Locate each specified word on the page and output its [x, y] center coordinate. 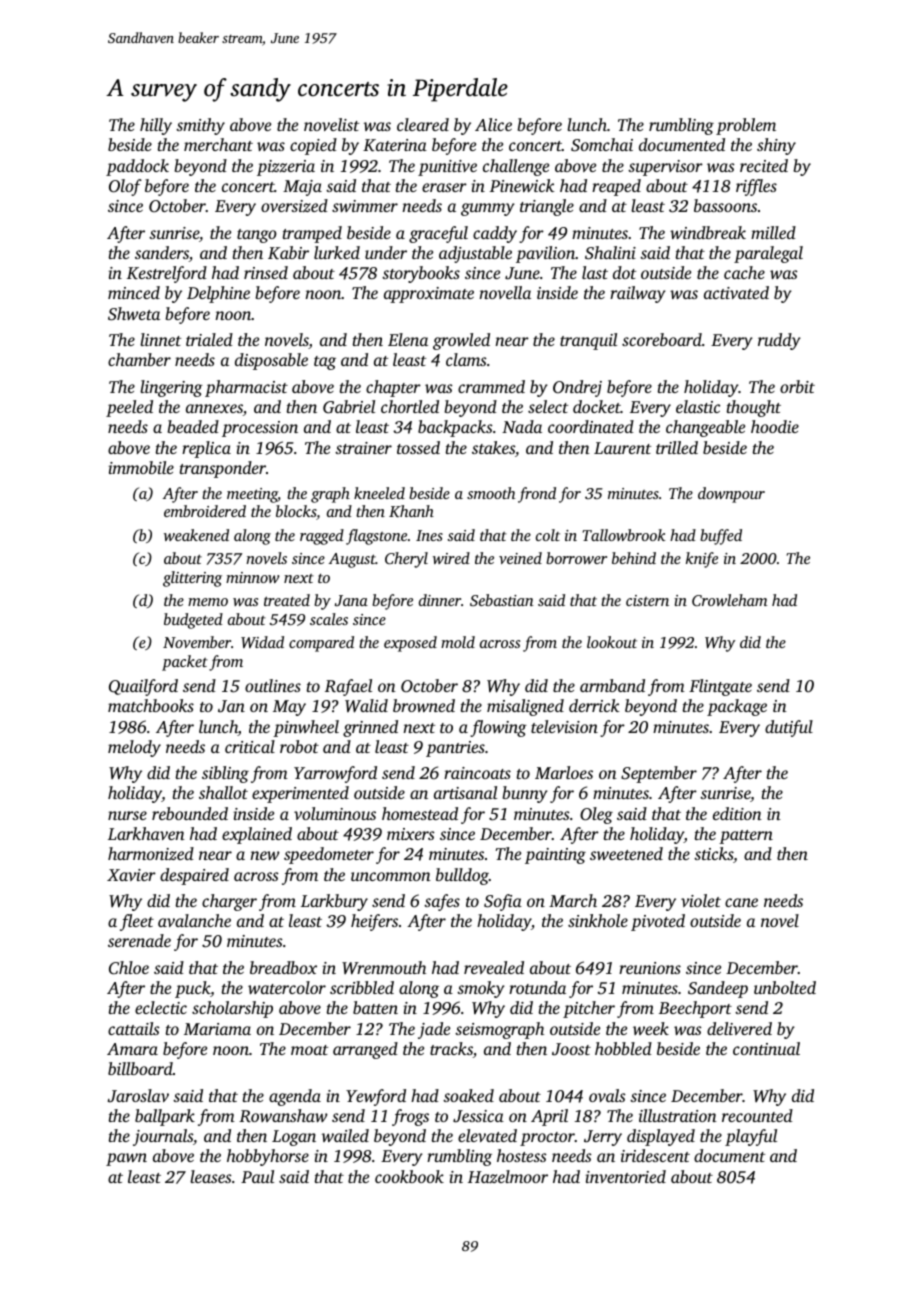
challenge [516, 167]
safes [442, 902]
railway [638, 294]
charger [229, 902]
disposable [271, 361]
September [659, 774]
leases [211, 1176]
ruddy [779, 341]
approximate [429, 295]
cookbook [409, 1176]
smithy [200, 126]
